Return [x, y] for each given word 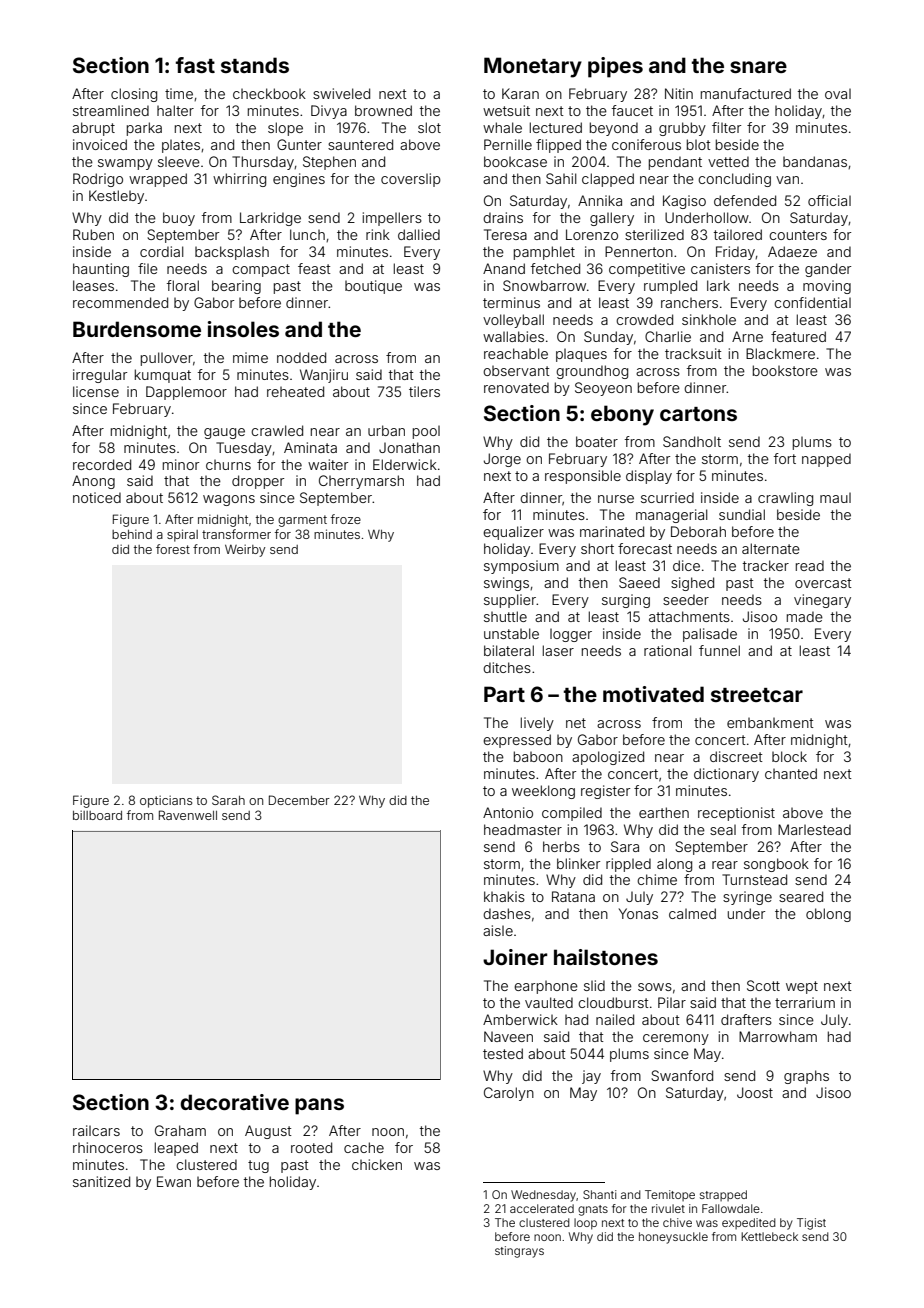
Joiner [515, 957]
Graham [180, 1130]
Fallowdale [731, 1208]
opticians [166, 801]
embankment [770, 723]
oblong [828, 915]
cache [364, 1147]
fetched [555, 268]
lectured [556, 127]
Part [504, 694]
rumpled [670, 287]
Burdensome [137, 329]
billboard [97, 815]
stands [255, 65]
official [829, 200]
